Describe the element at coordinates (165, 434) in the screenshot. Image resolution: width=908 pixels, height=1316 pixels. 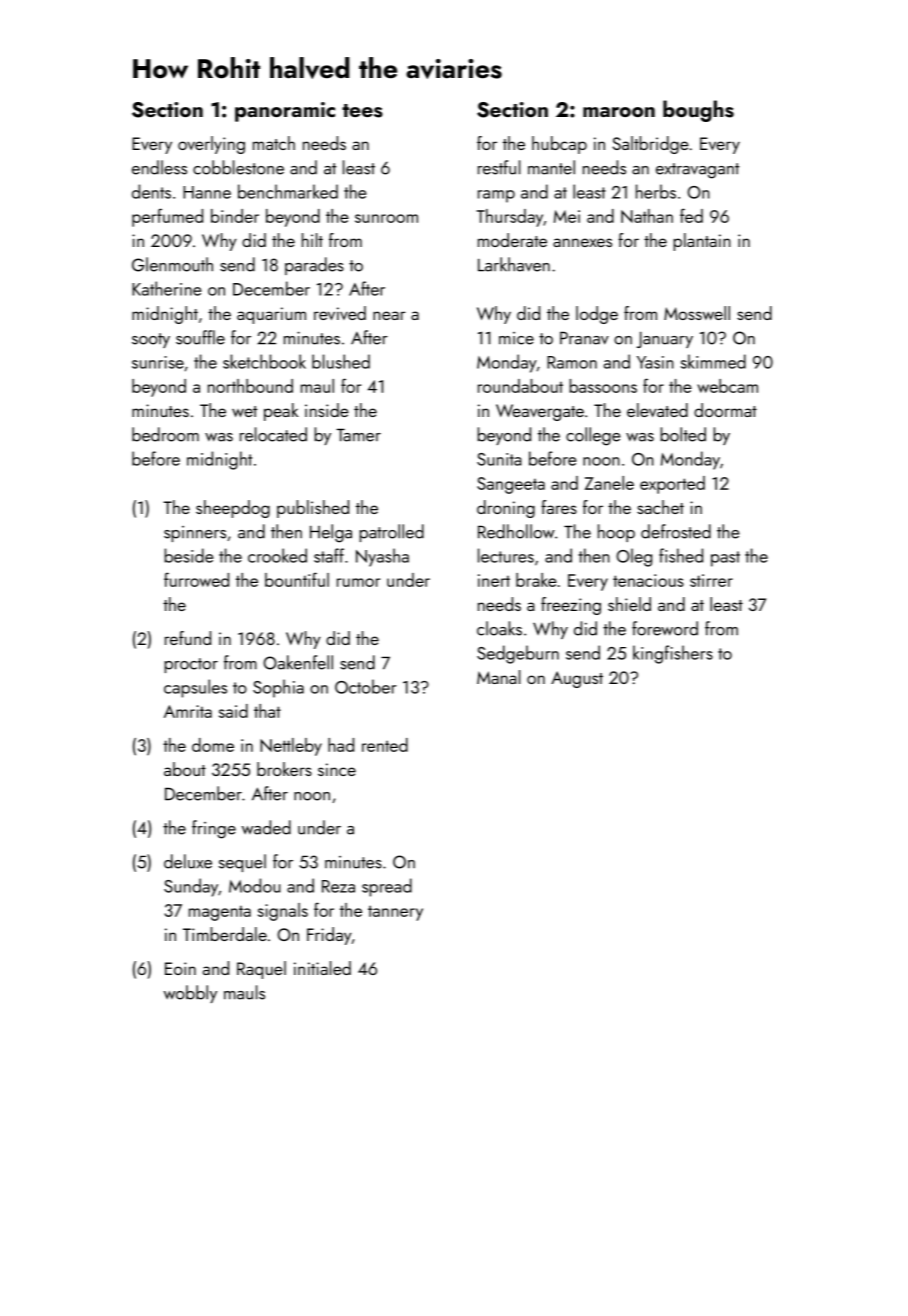
I see `bedroom` at that location.
